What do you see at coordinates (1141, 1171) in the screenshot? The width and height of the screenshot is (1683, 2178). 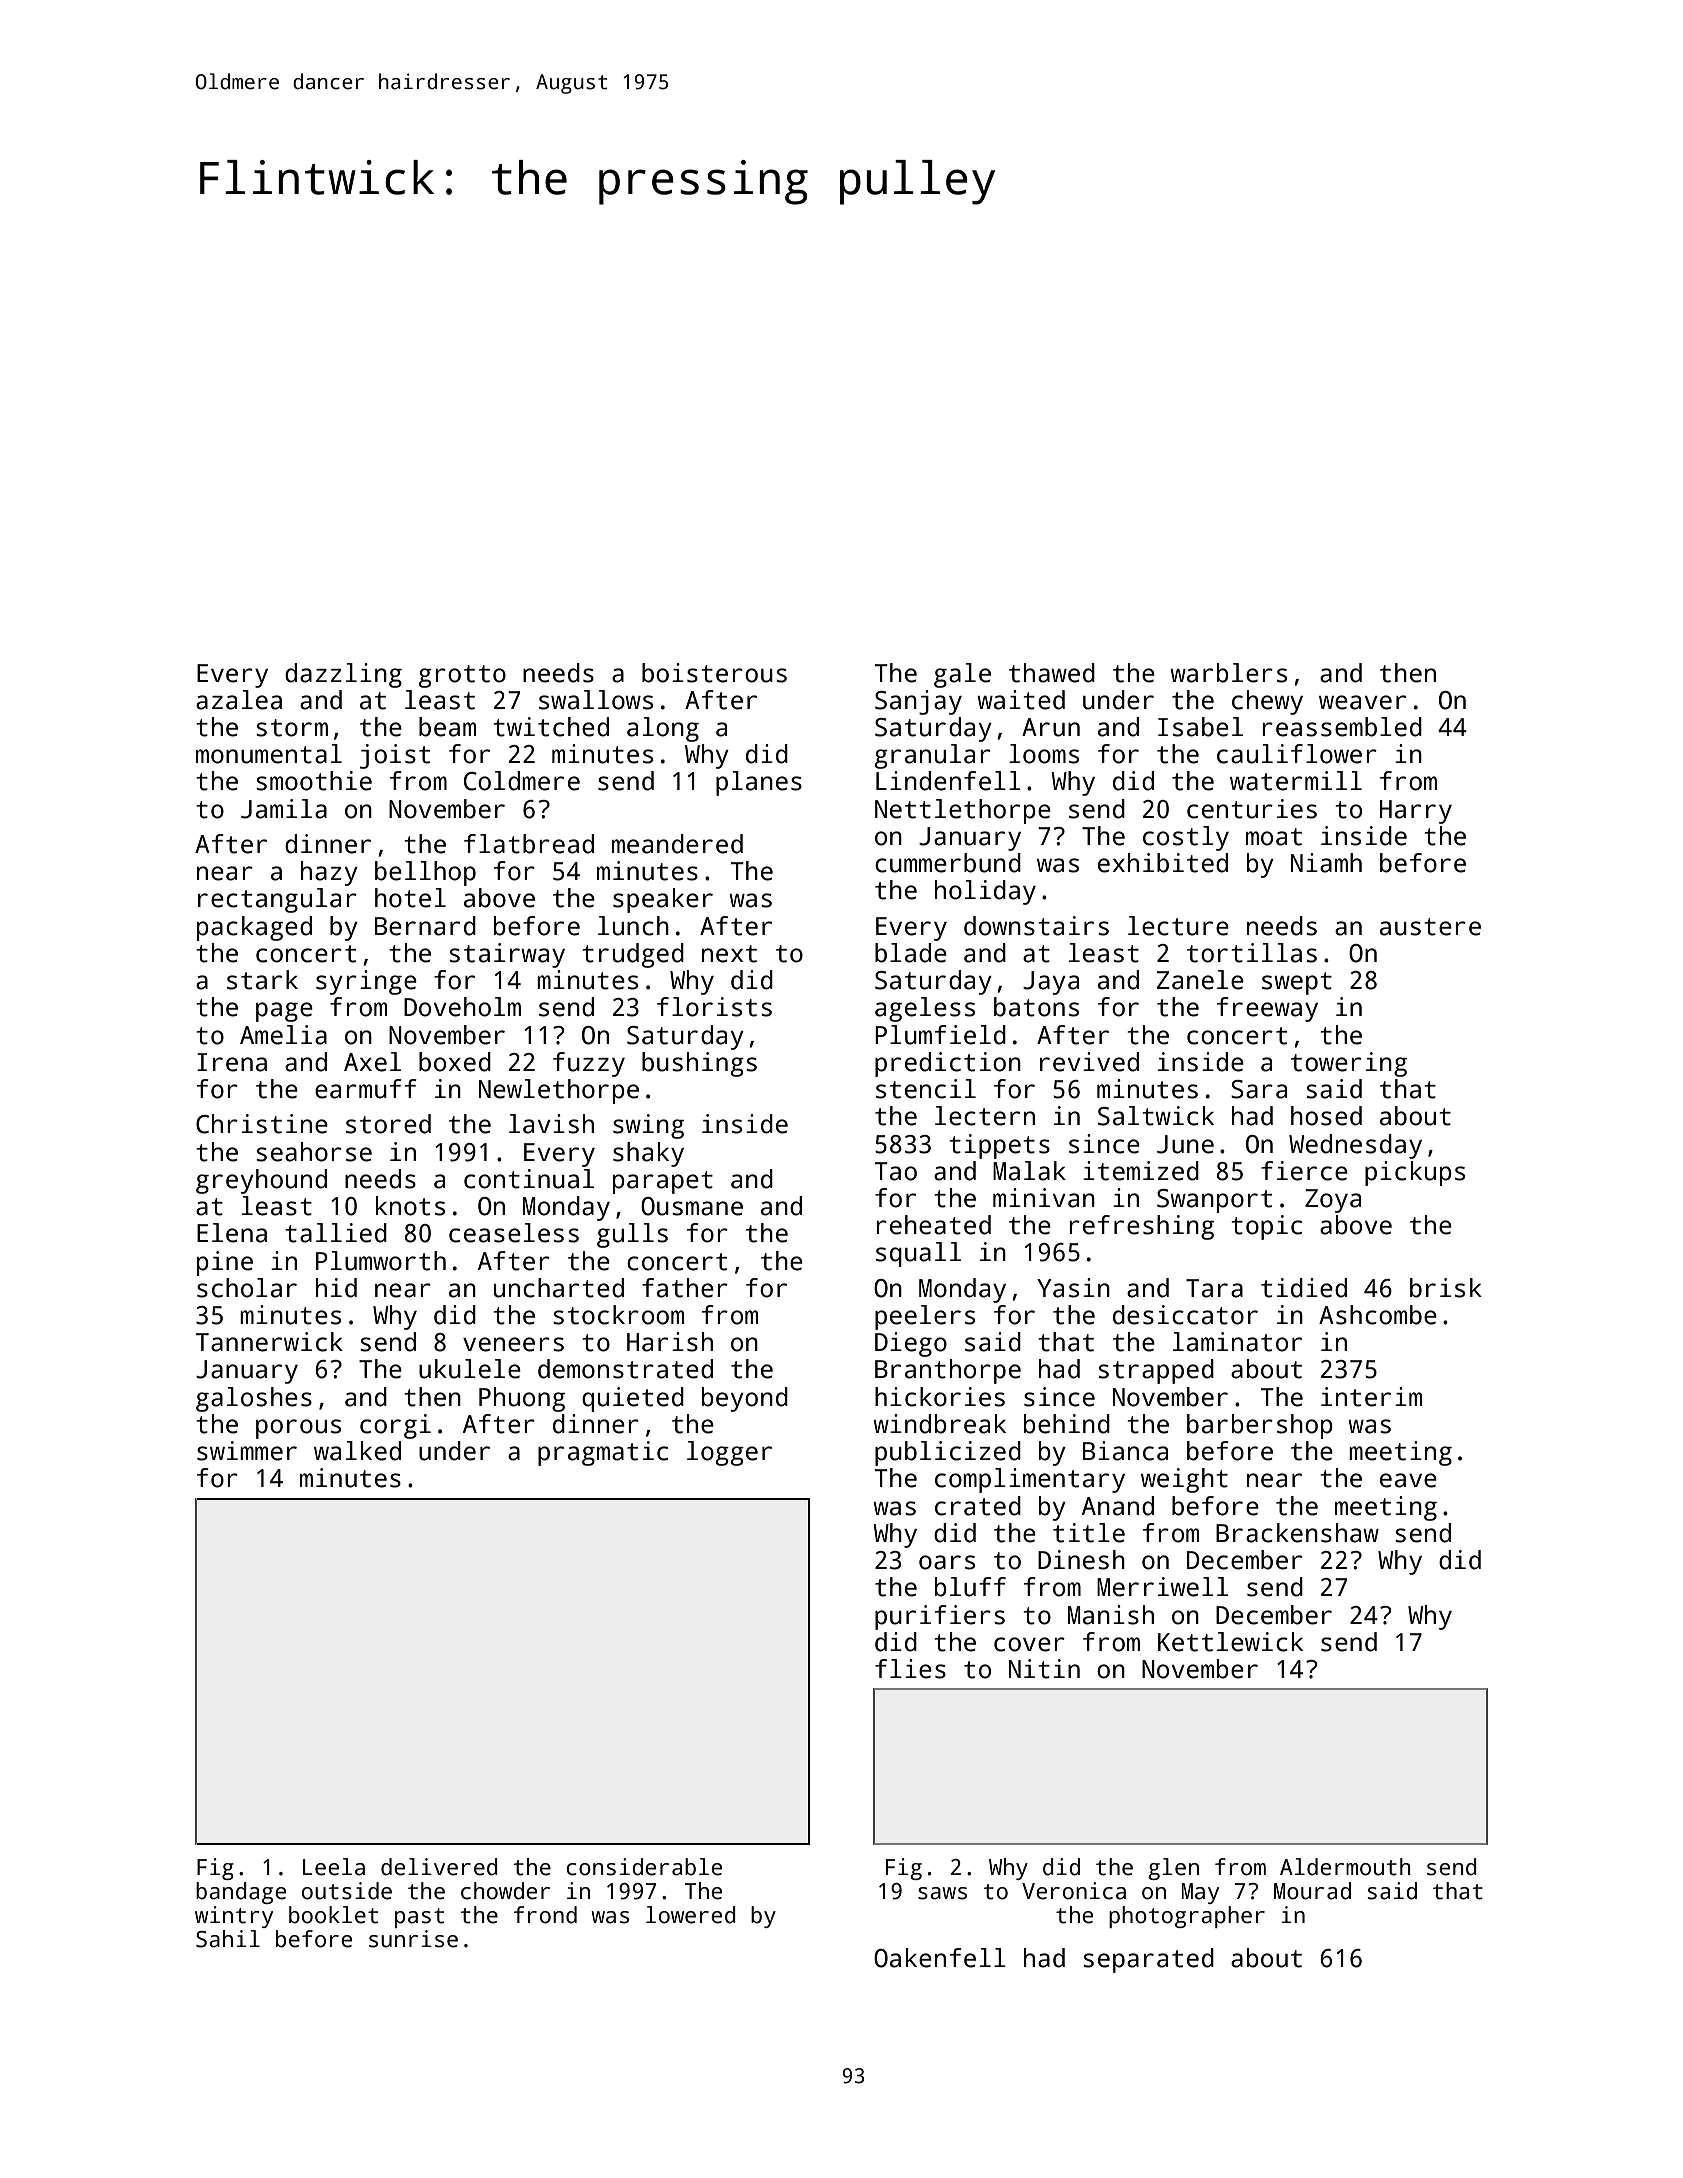 I see `itemized` at bounding box center [1141, 1171].
